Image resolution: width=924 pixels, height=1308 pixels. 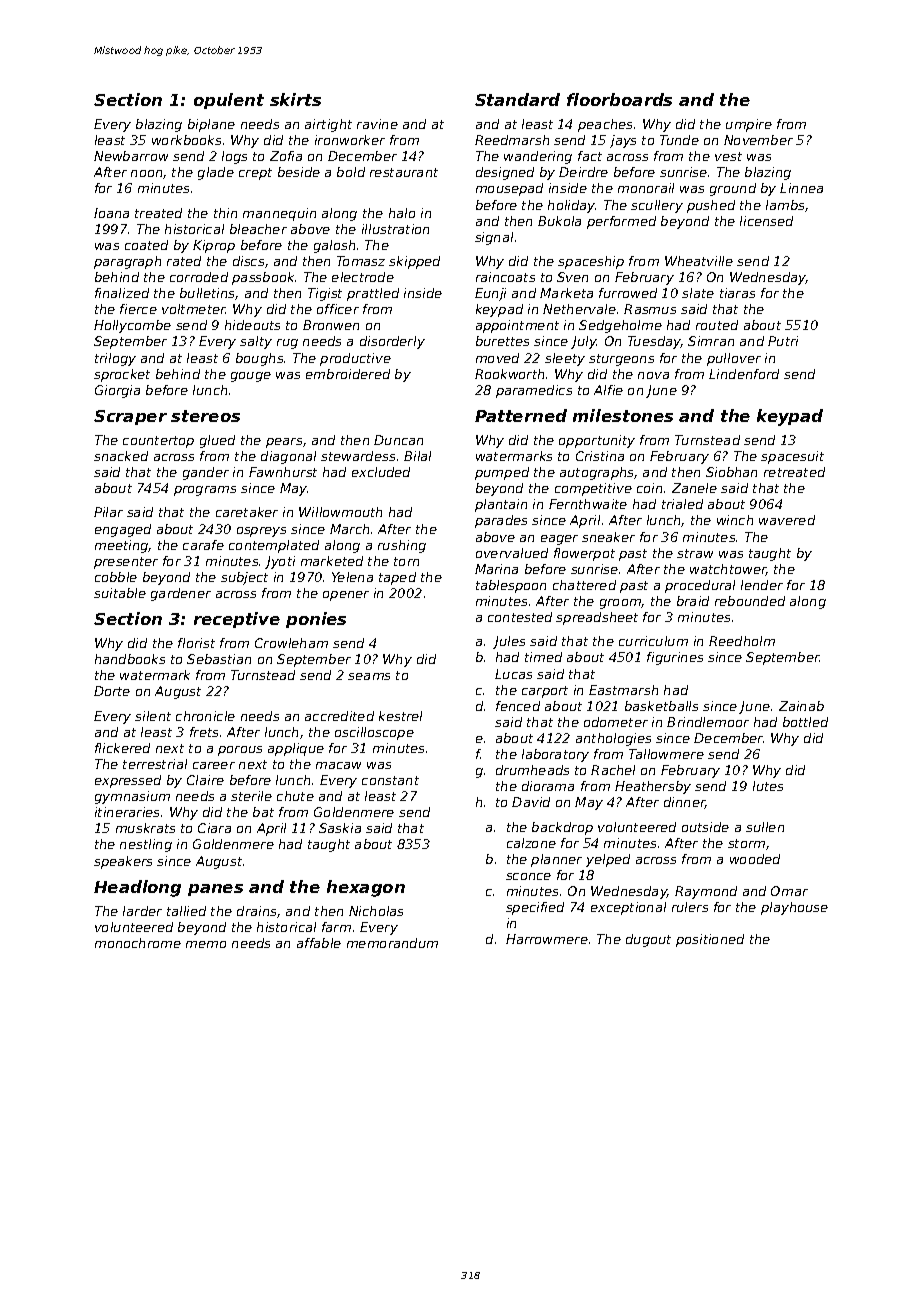 I want to click on pushed, so click(x=711, y=206).
